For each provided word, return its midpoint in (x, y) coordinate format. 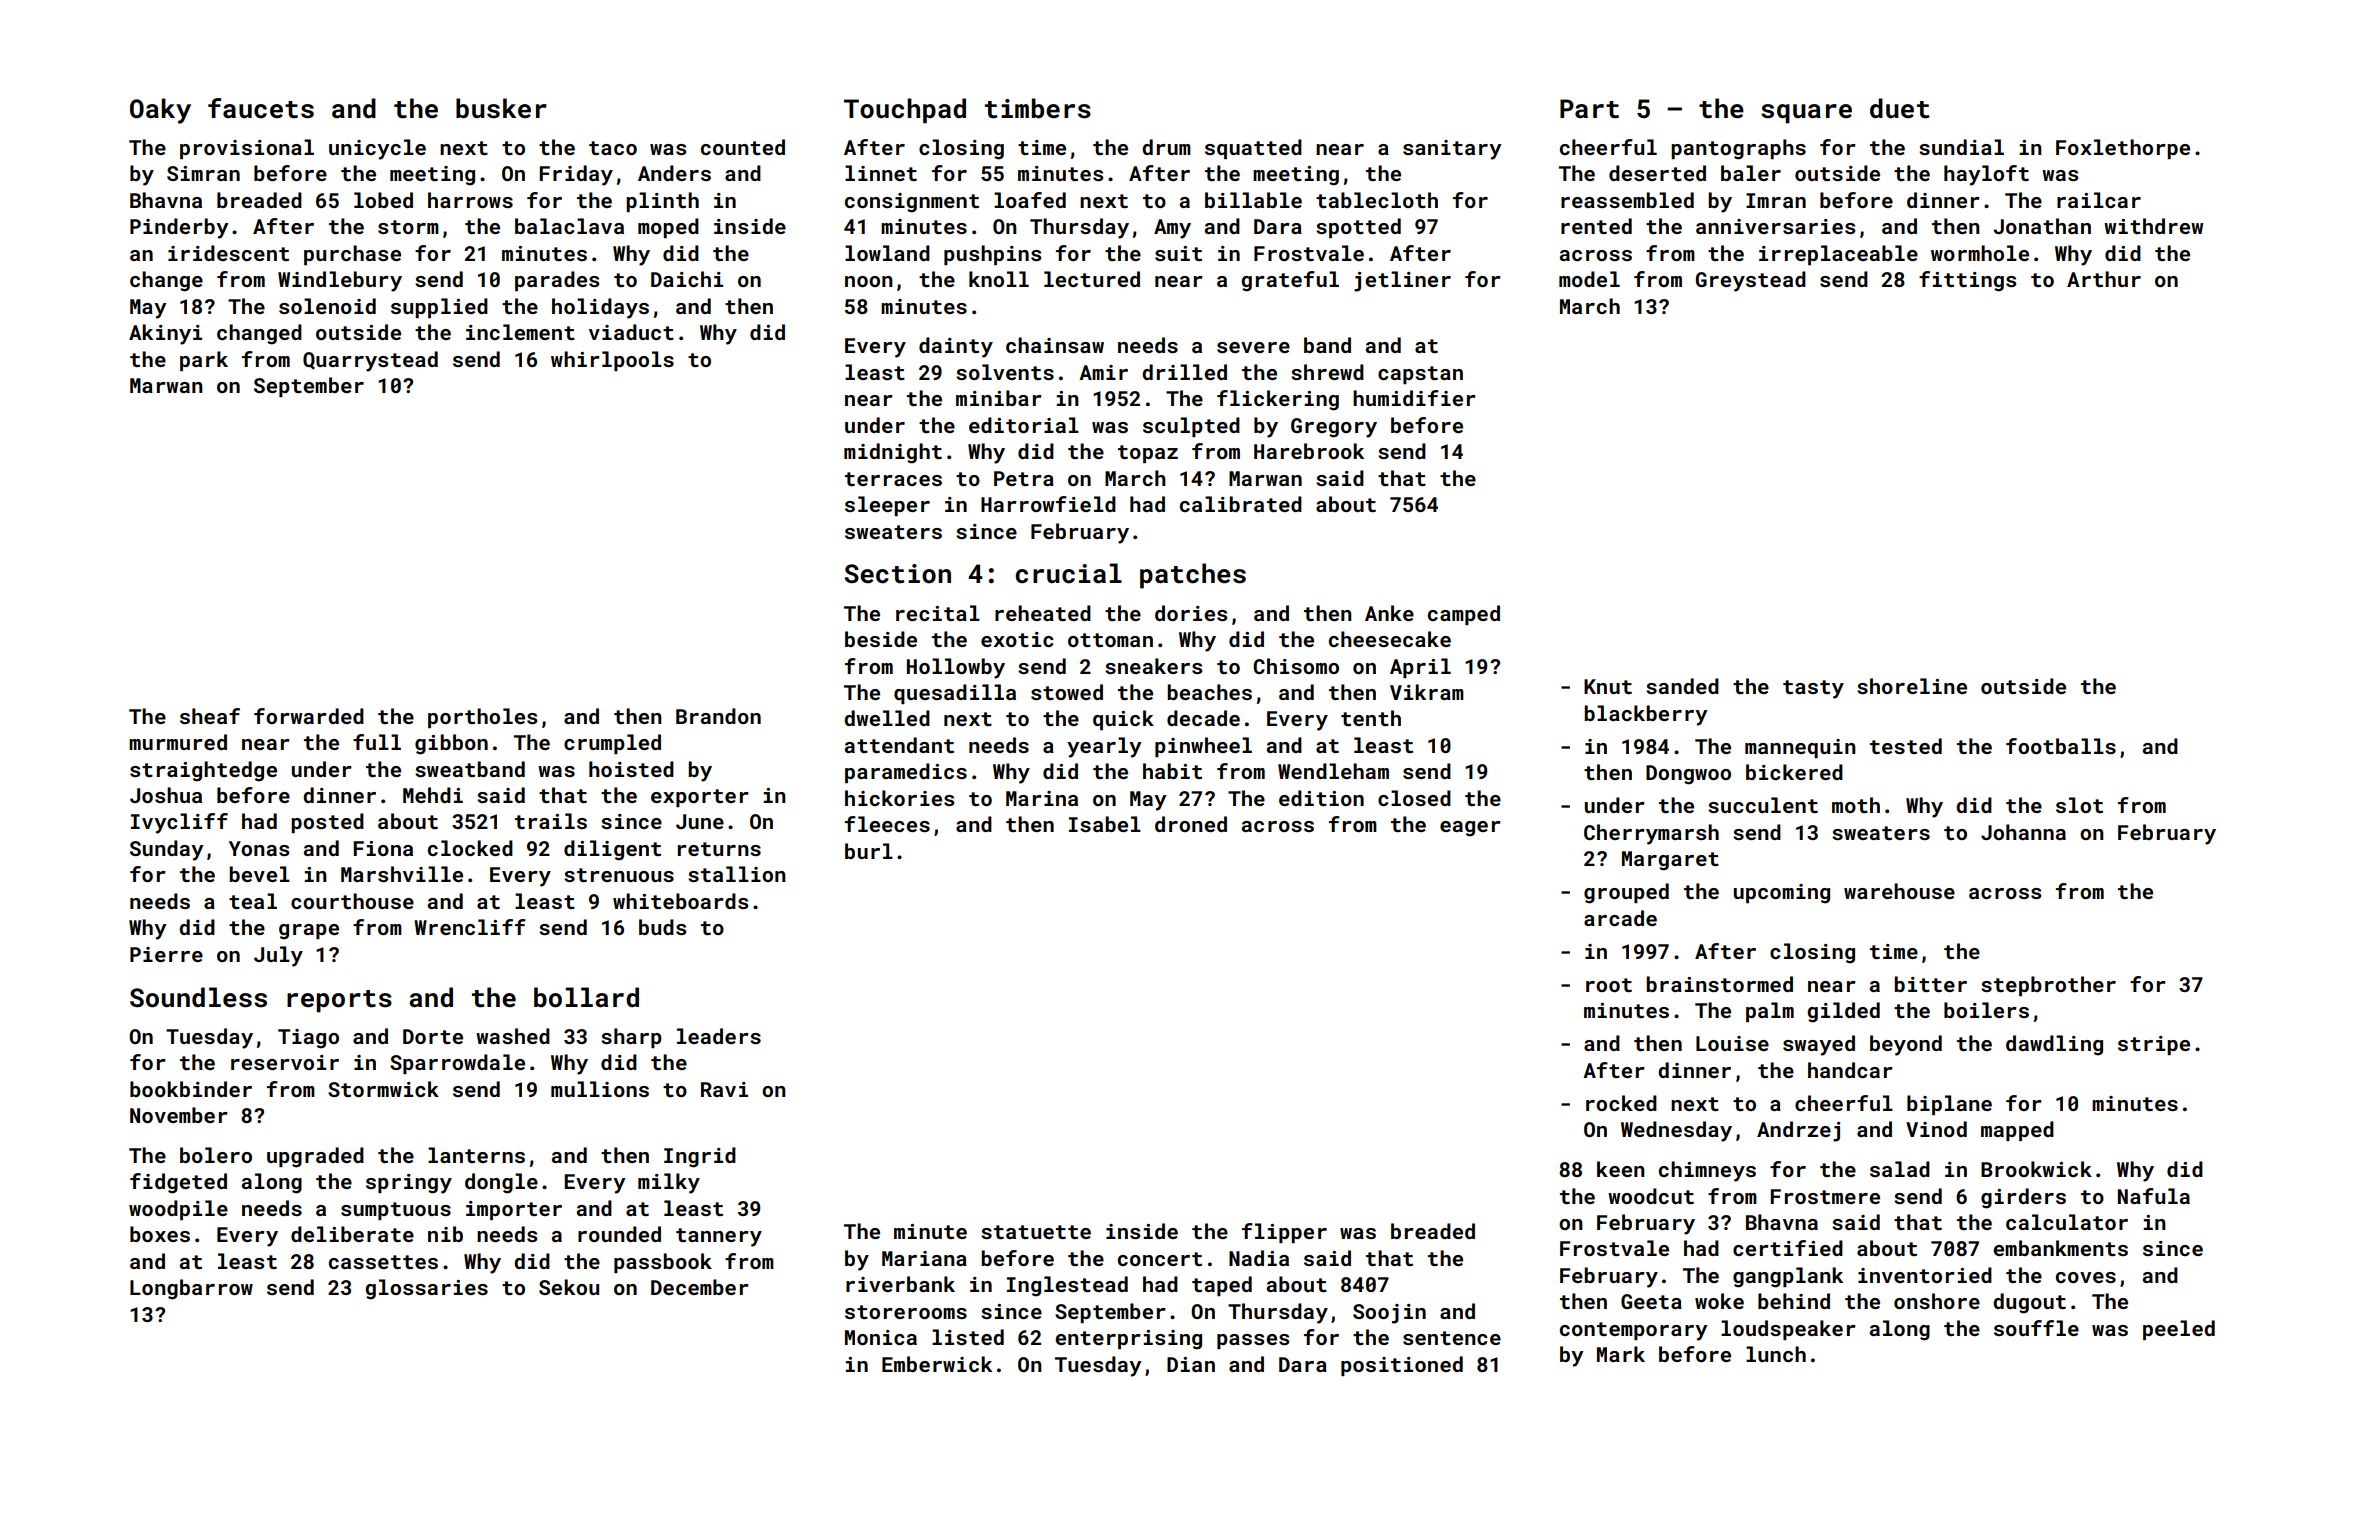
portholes (482, 718)
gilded (1843, 1012)
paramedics (906, 773)
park (204, 361)
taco (613, 148)
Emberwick (937, 1364)
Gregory (1334, 428)
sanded (1682, 686)
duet (1899, 108)
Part (1589, 109)
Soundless (198, 997)
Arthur (2104, 279)
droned (1191, 824)
